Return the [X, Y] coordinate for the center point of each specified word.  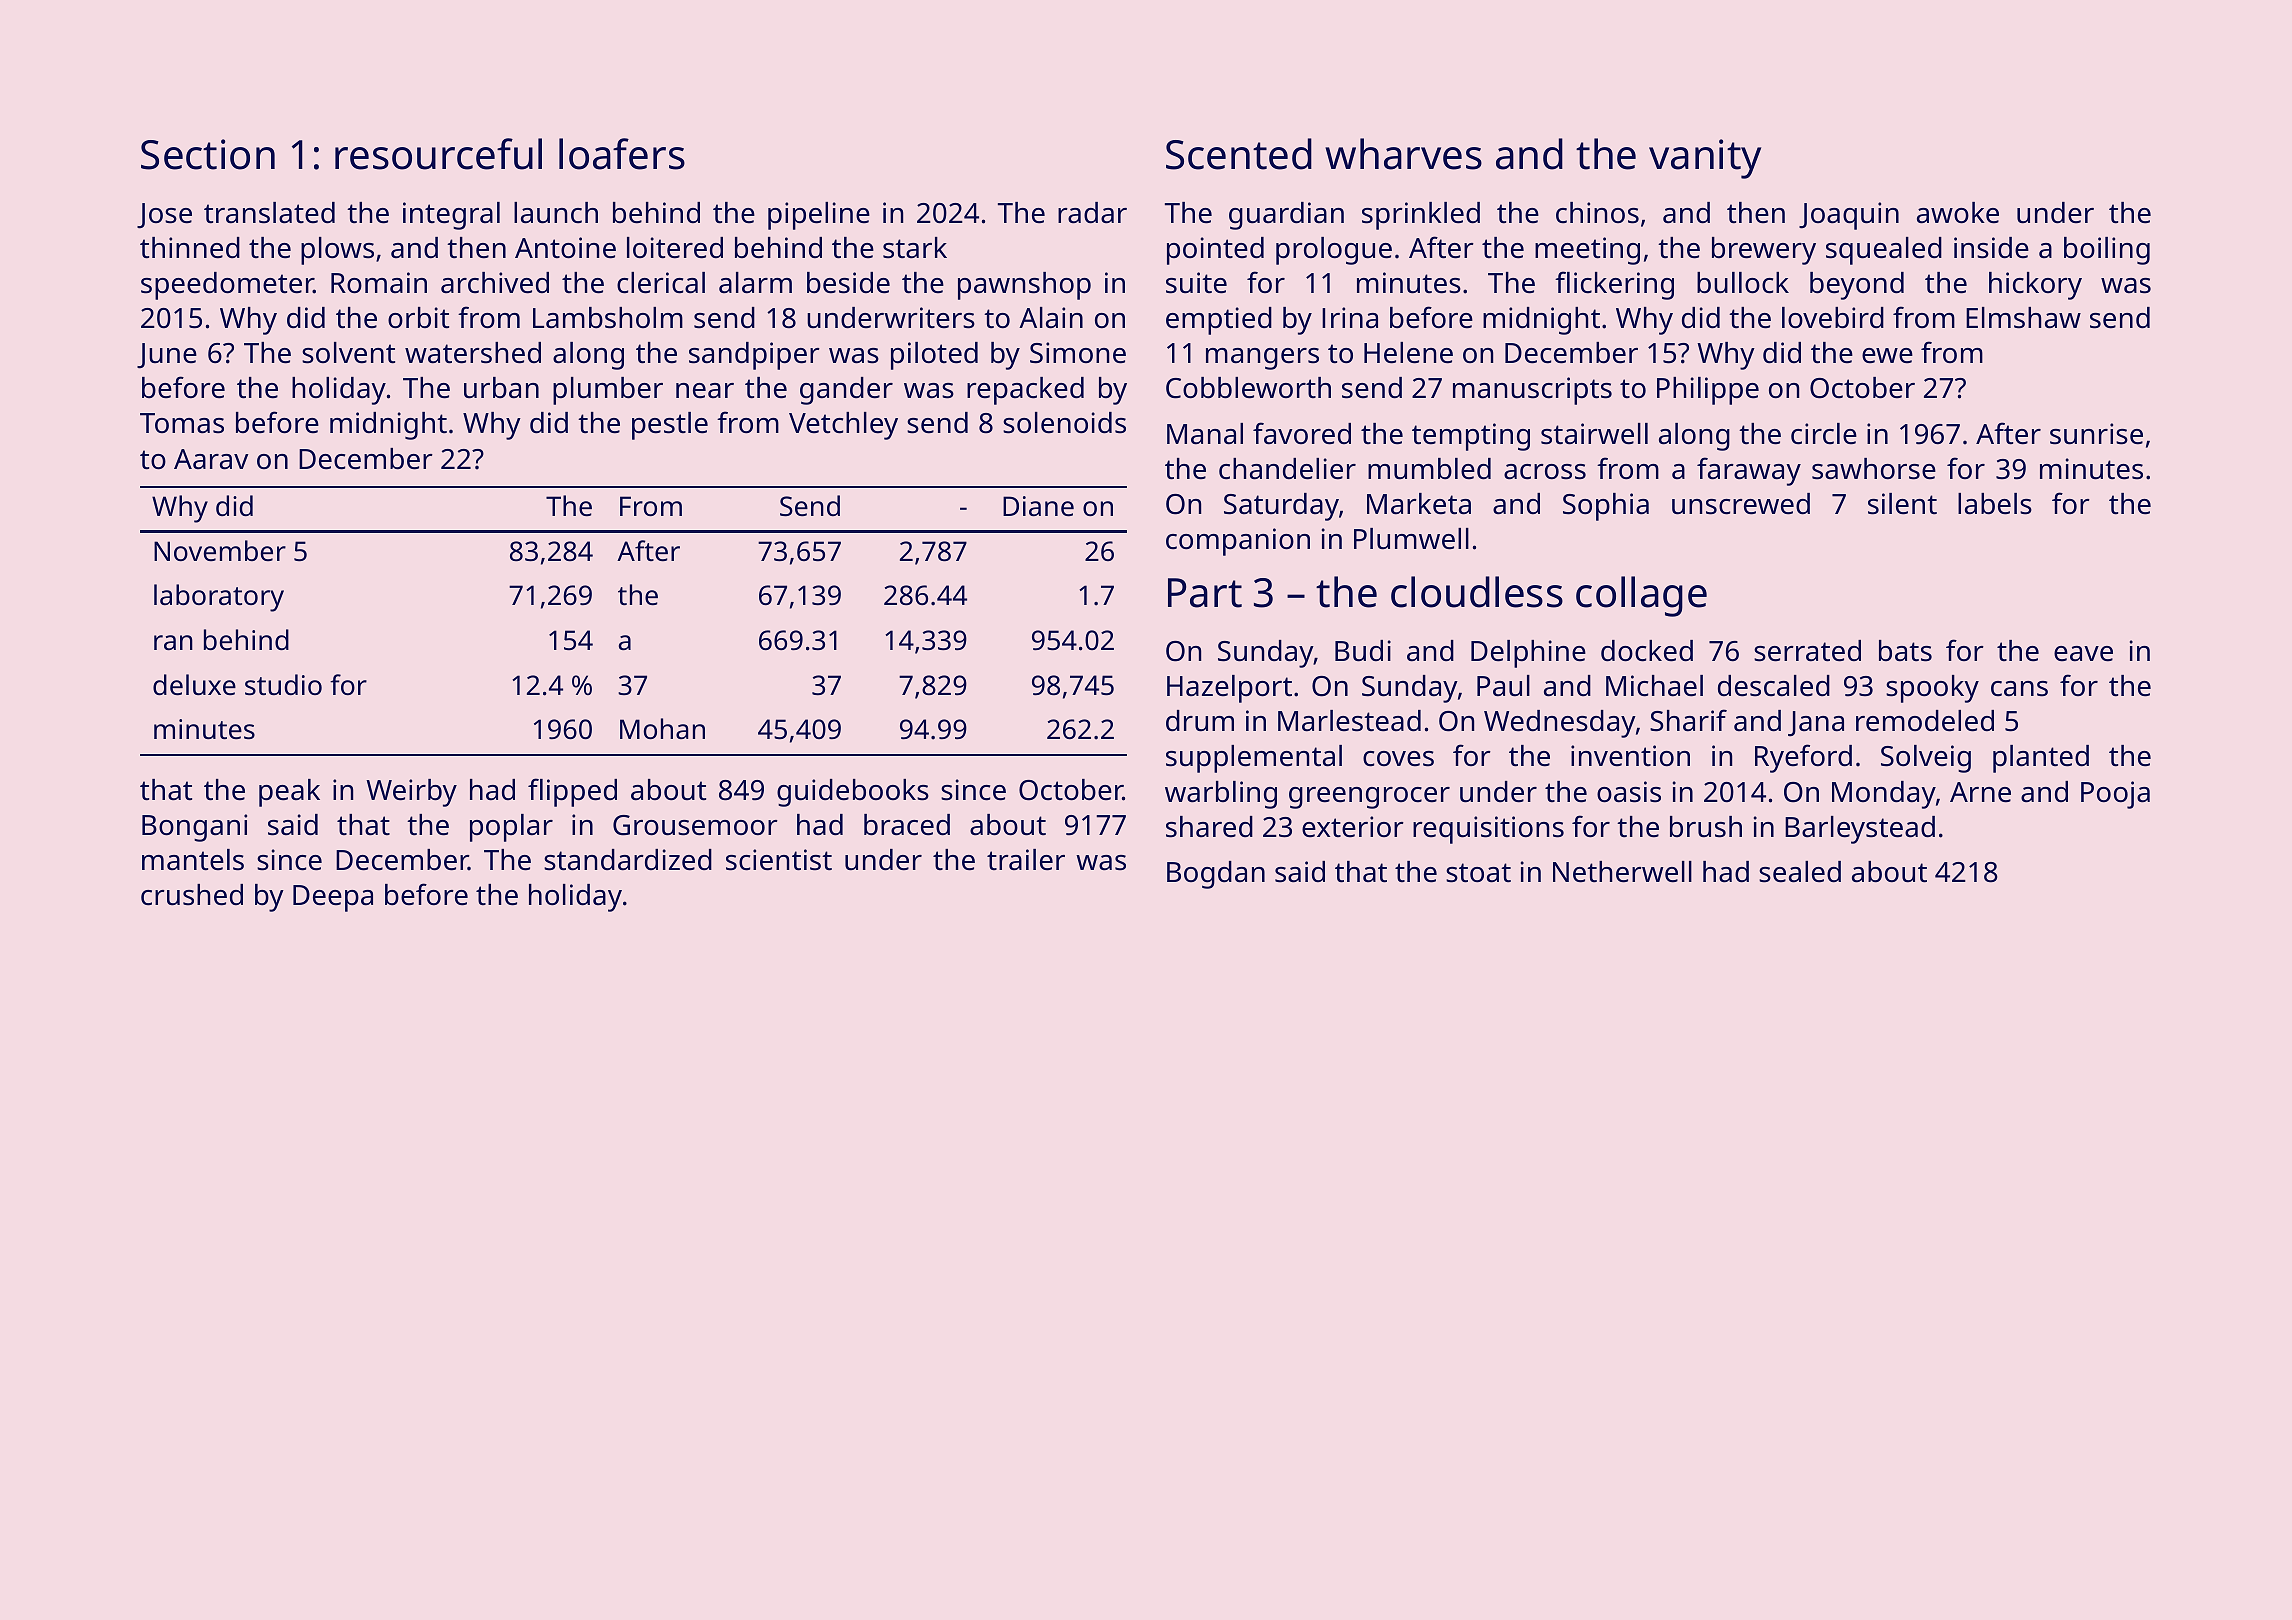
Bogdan [1216, 875]
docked [1647, 651]
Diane [1038, 506]
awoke [1958, 213]
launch [556, 213]
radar [1092, 213]
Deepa [333, 898]
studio [283, 685]
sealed [1800, 872]
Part [1205, 593]
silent [1902, 504]
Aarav [211, 459]
